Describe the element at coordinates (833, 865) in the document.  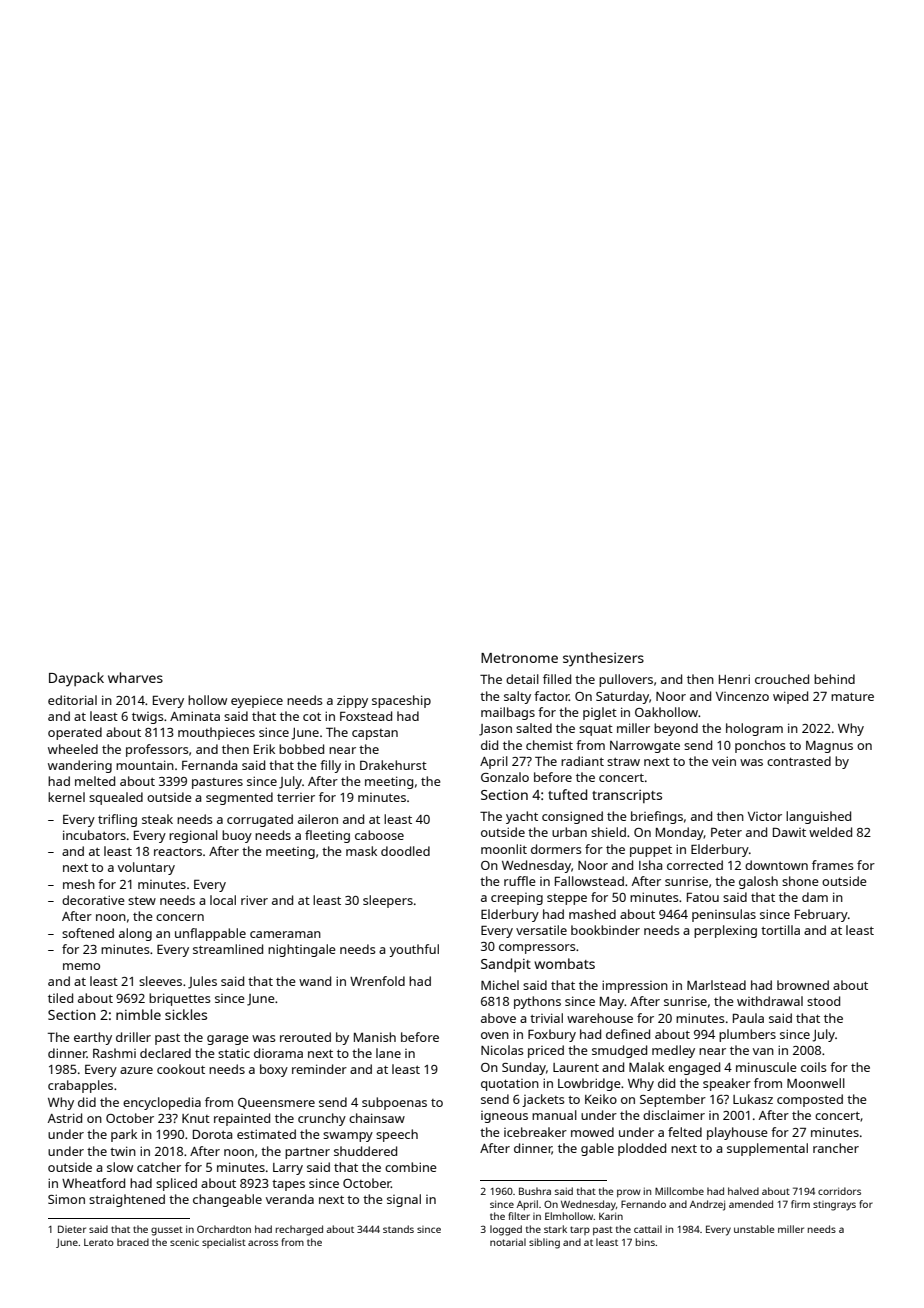
I see `frames` at that location.
